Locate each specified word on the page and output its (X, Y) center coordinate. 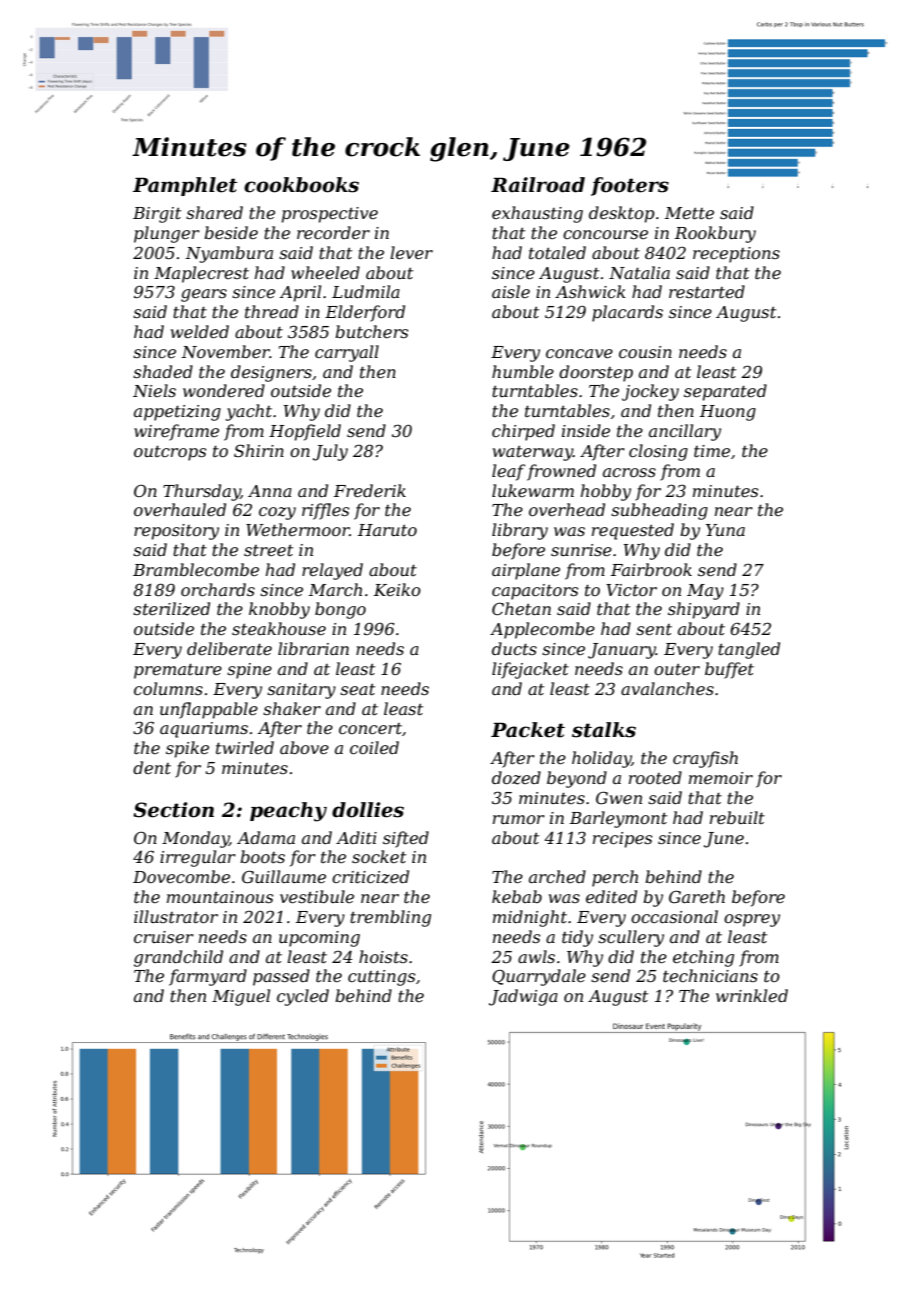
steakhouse (279, 628)
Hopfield (305, 432)
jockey (650, 392)
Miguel (241, 997)
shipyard (704, 610)
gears (204, 295)
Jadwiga (523, 997)
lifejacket (530, 670)
